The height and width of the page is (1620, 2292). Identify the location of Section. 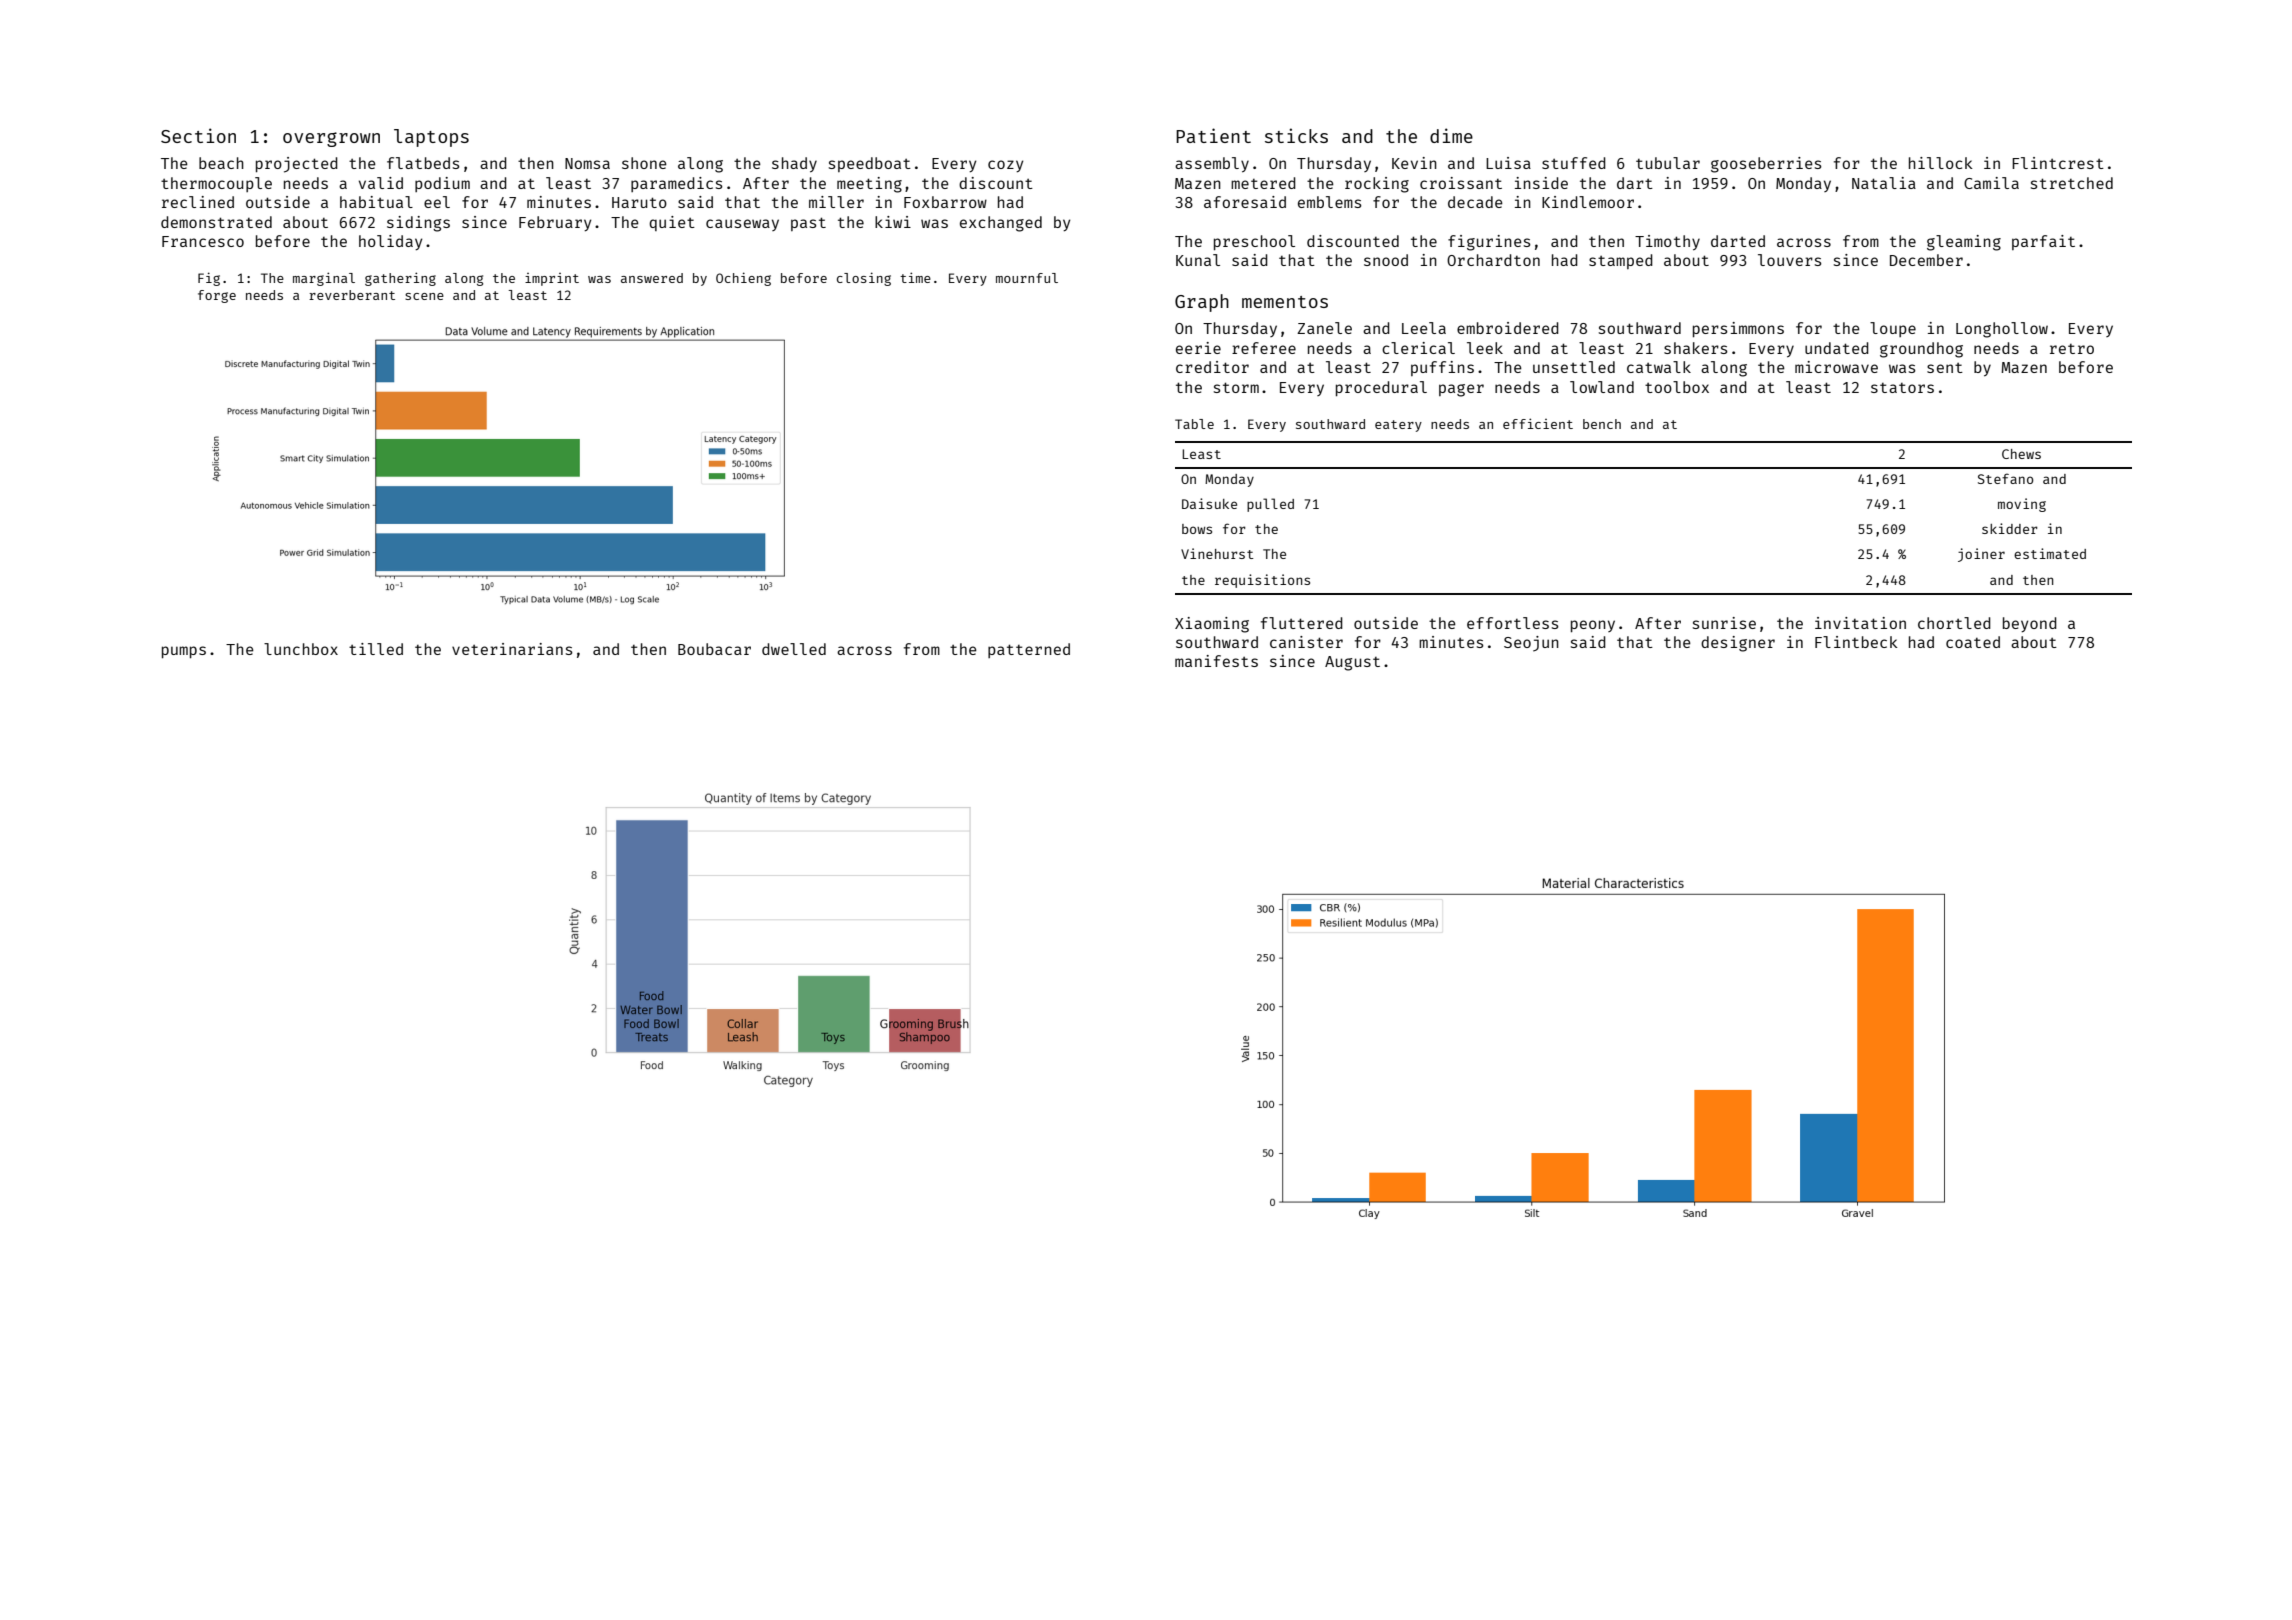
(198, 135).
